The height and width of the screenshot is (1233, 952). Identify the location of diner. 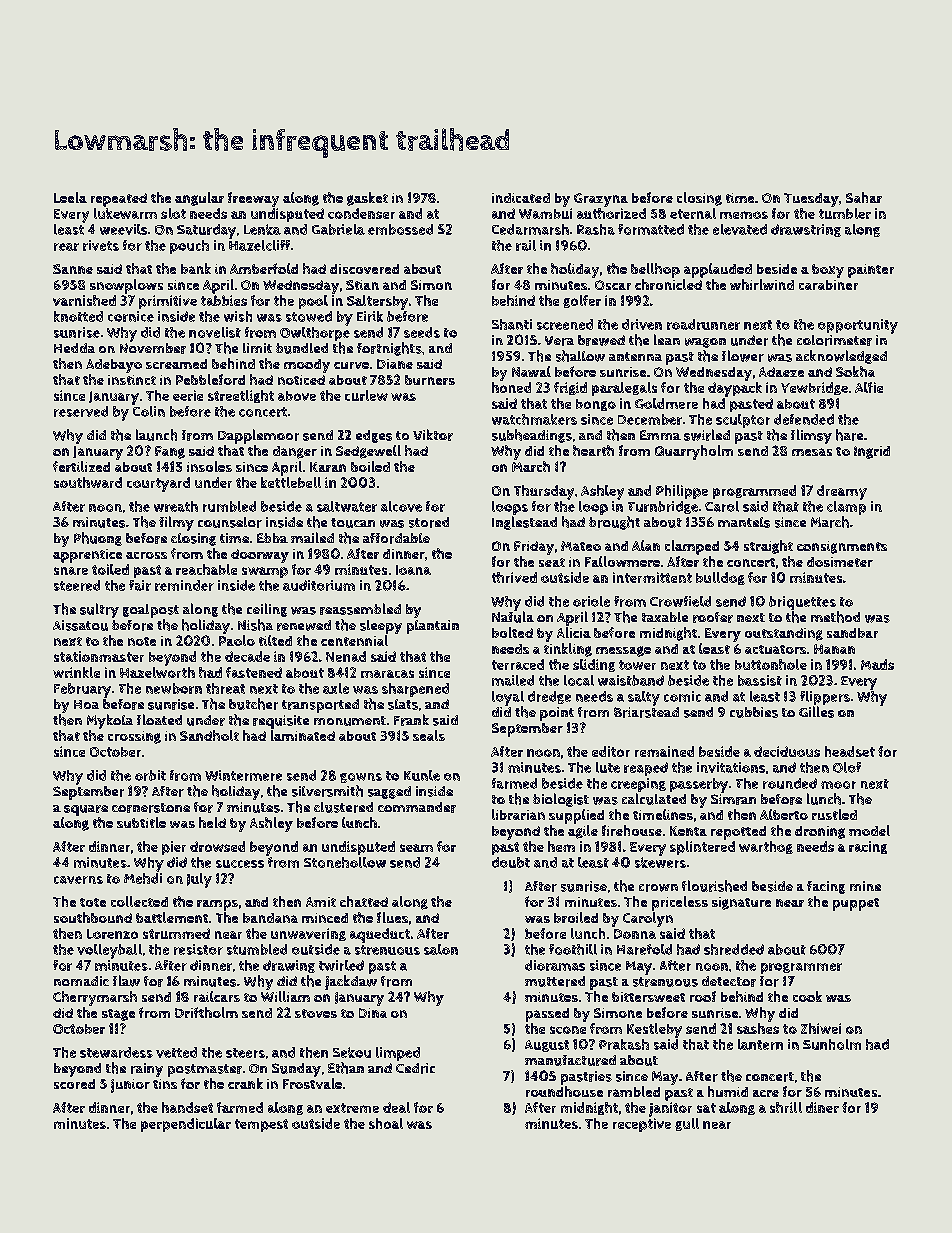
(822, 1107).
